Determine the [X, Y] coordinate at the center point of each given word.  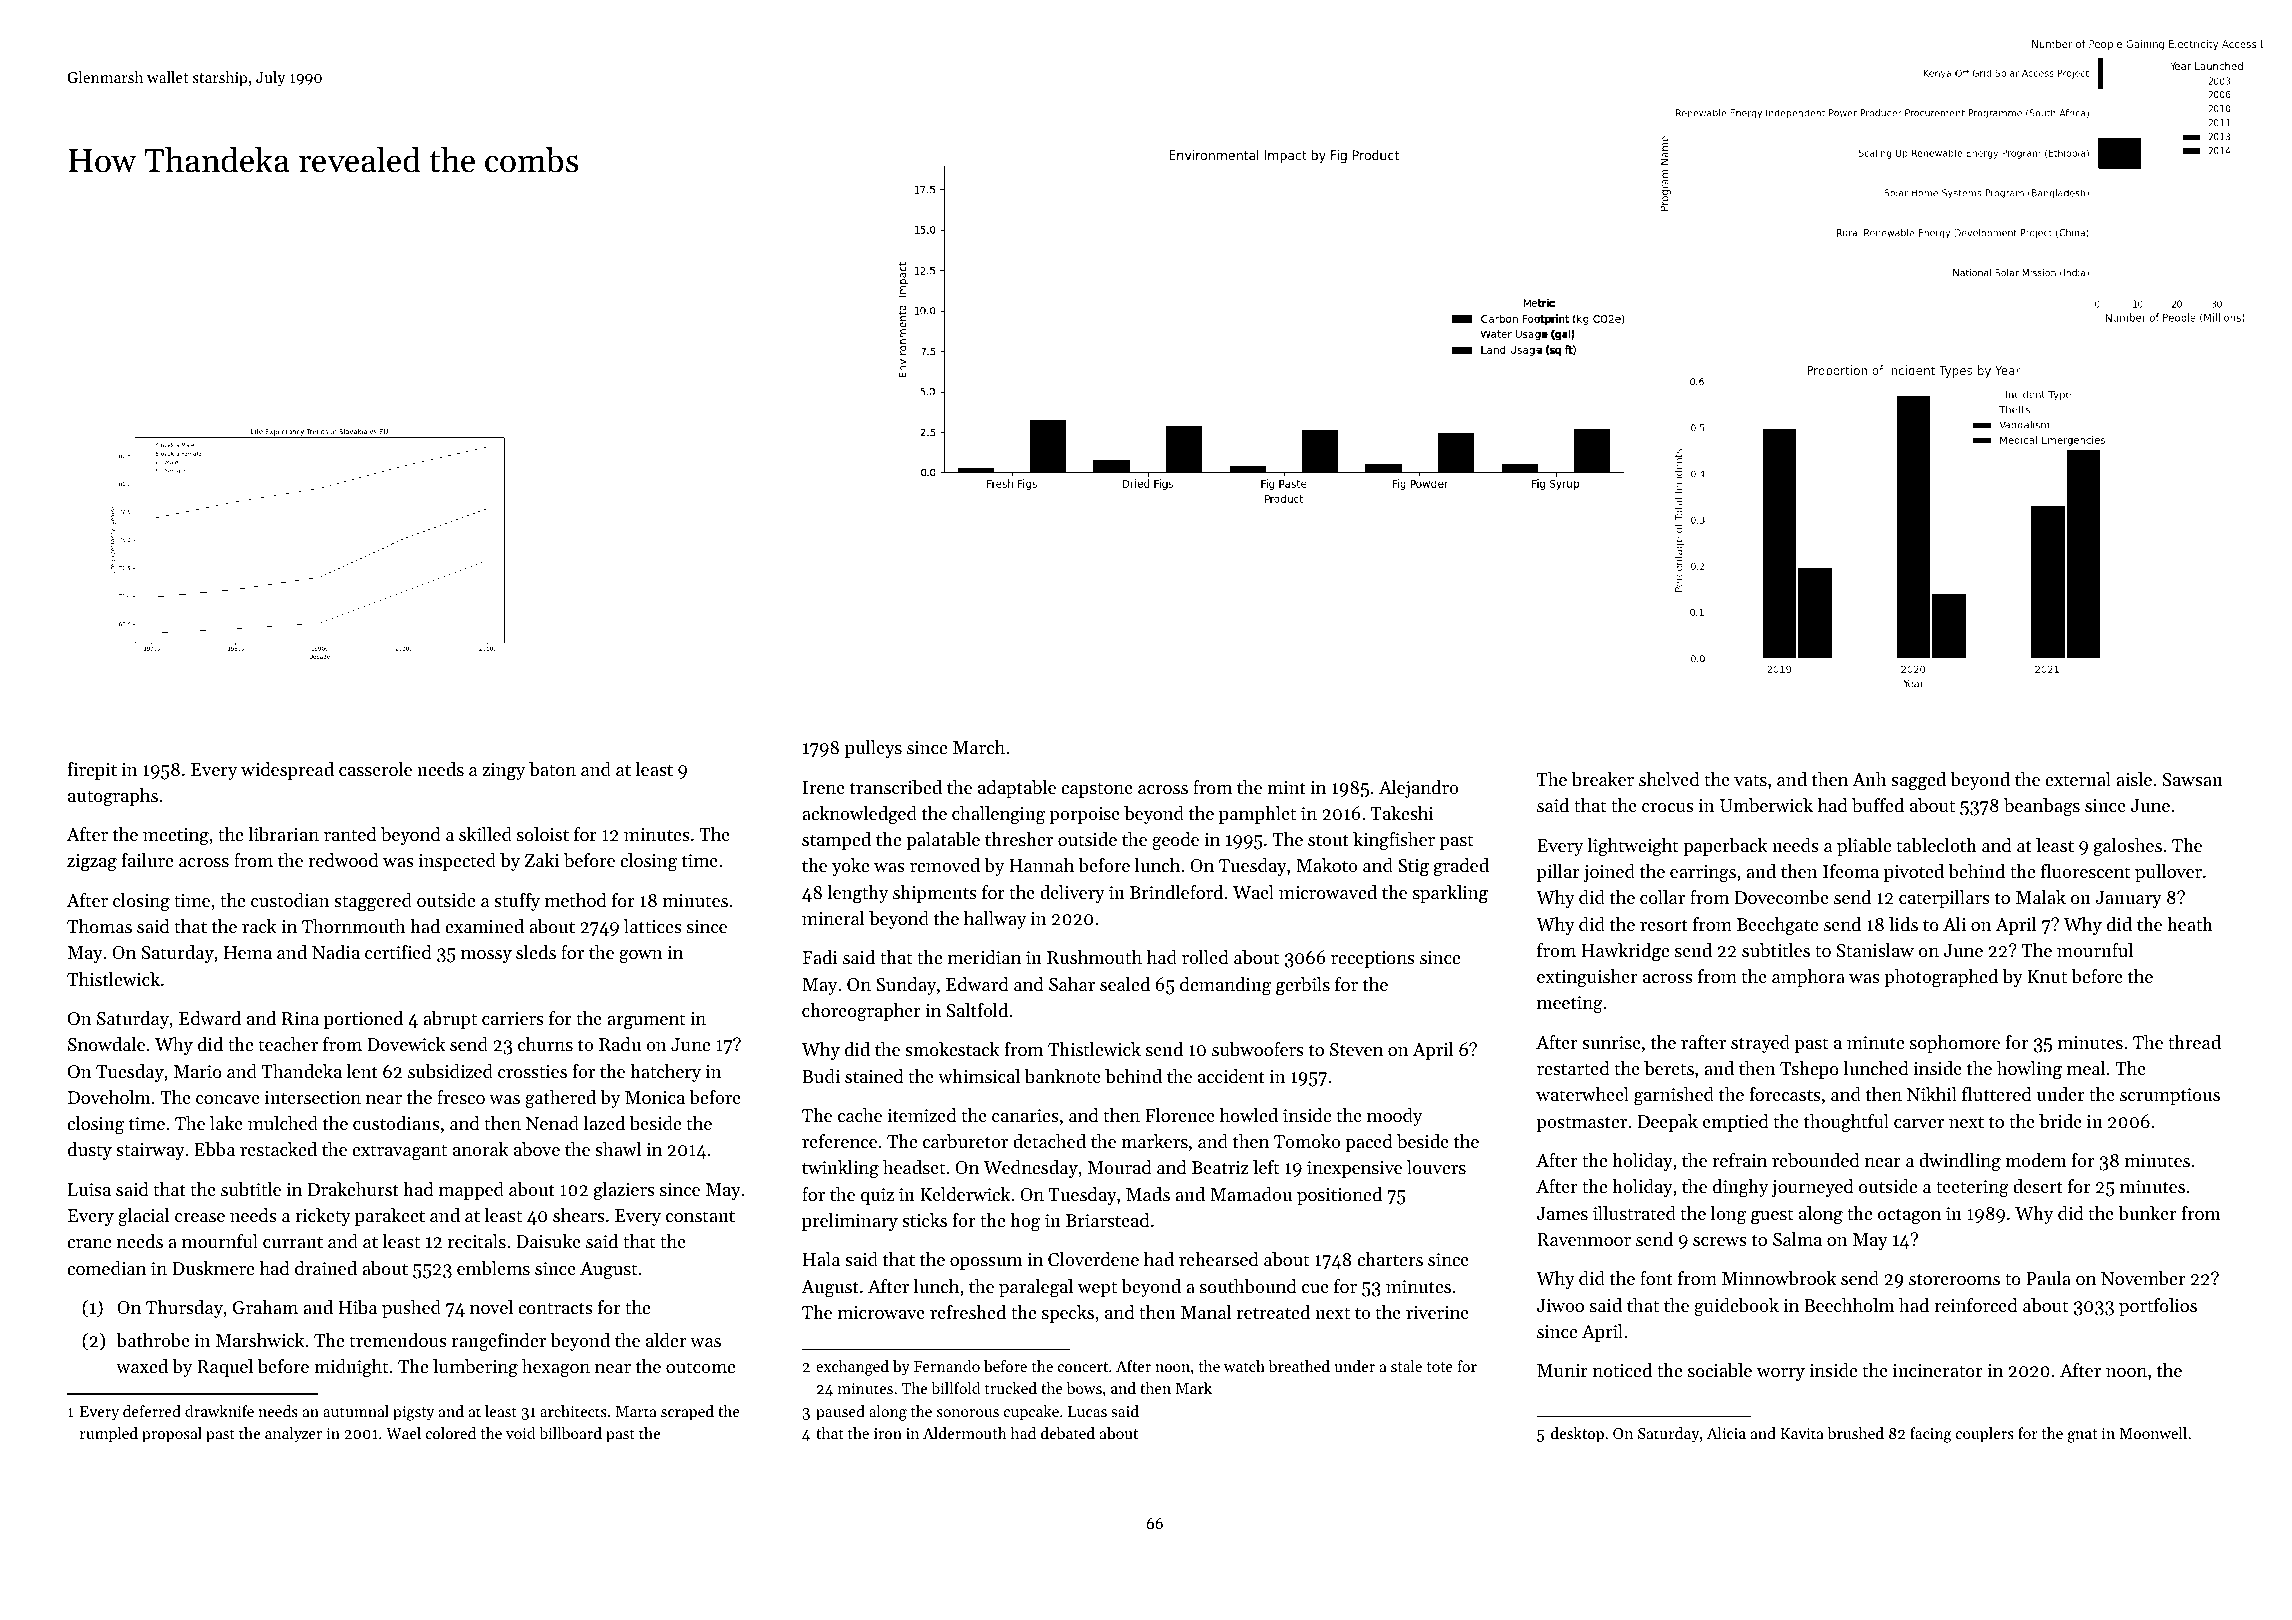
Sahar [1072, 984]
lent [362, 1071]
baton [552, 769]
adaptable [1017, 789]
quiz [877, 1196]
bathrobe [153, 1340]
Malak [2041, 897]
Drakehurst [353, 1189]
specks [1068, 1314]
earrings [1703, 874]
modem [2036, 1160]
